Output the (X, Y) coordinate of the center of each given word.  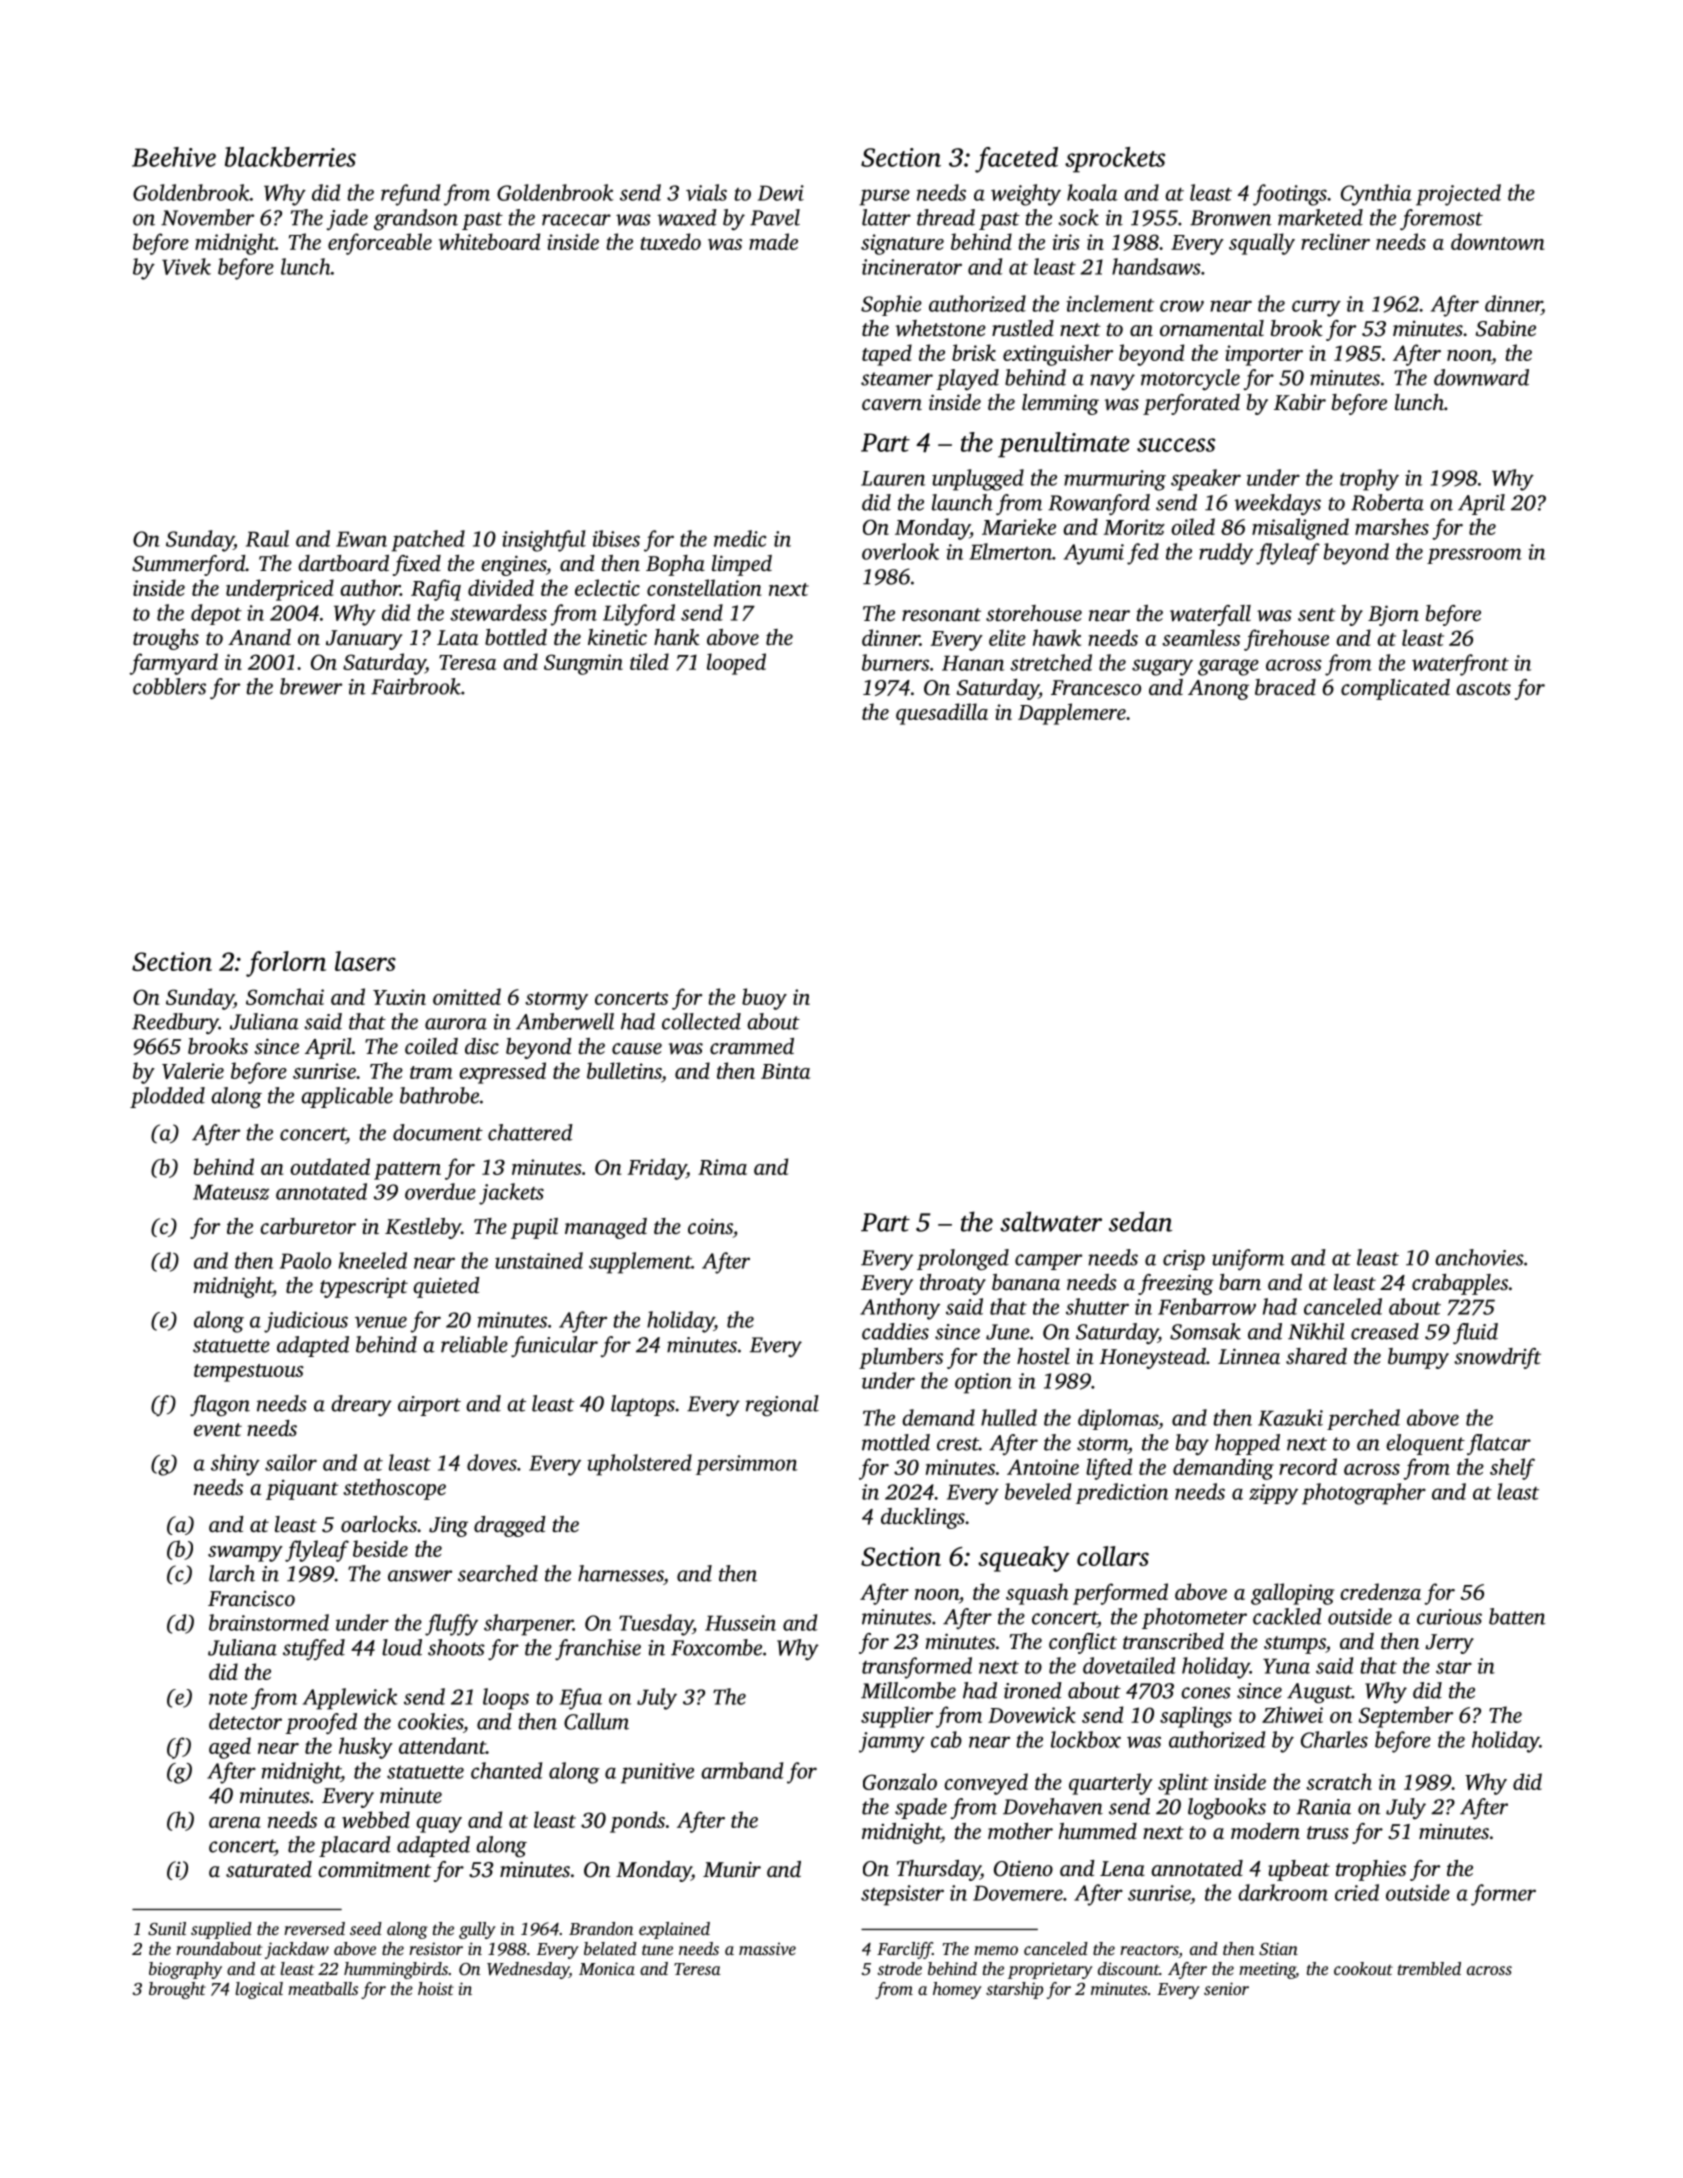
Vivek (186, 266)
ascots (1483, 688)
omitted (467, 996)
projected (1458, 195)
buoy (764, 999)
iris (1066, 242)
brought (177, 1990)
